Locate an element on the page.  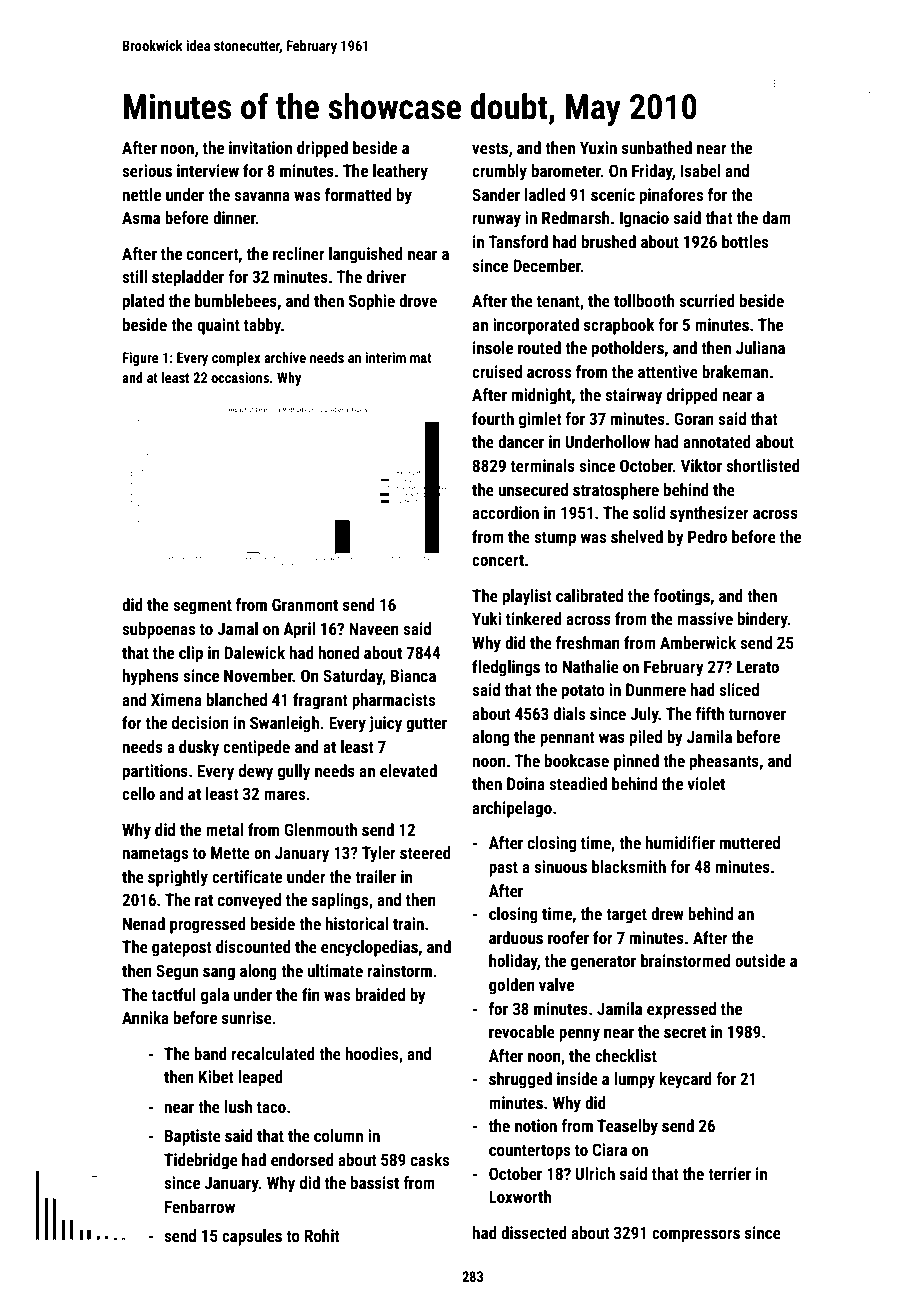
casks is located at coordinates (430, 1159).
